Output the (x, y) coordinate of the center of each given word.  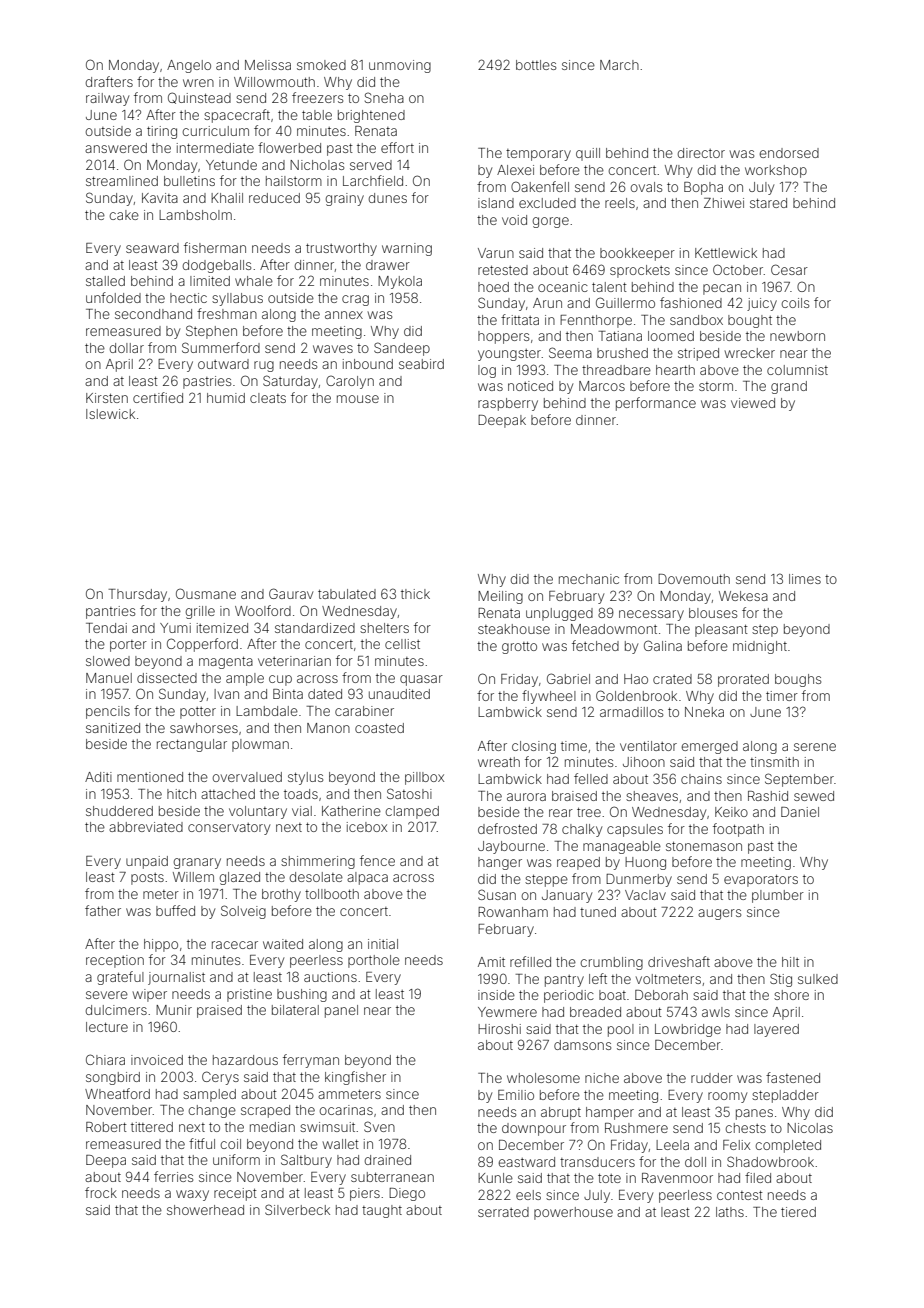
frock (101, 1192)
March (619, 65)
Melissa (268, 65)
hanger (500, 863)
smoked (321, 65)
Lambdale (267, 711)
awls (716, 1012)
